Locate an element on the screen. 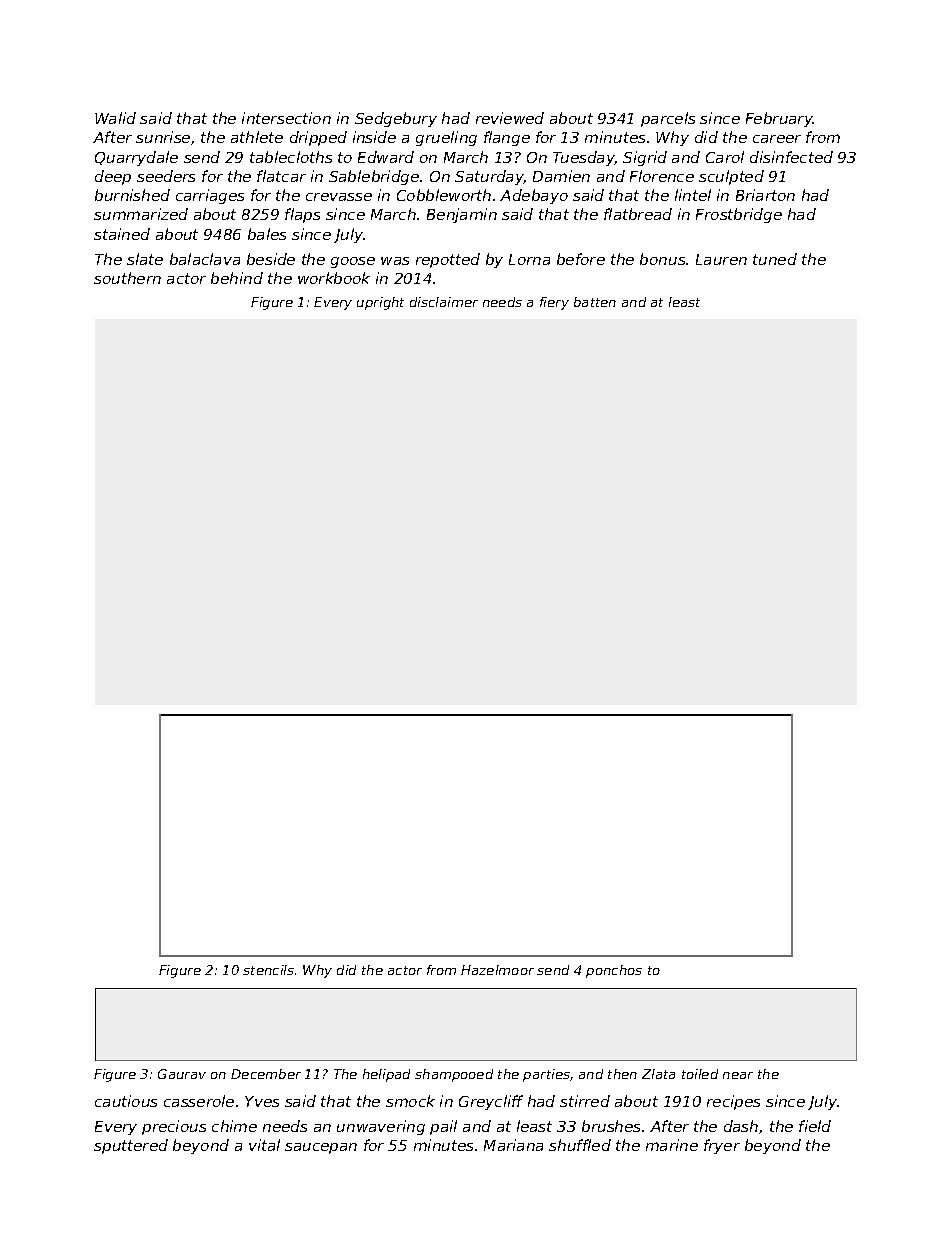 This screenshot has width=952, height=1233. sputtered is located at coordinates (131, 1146).
